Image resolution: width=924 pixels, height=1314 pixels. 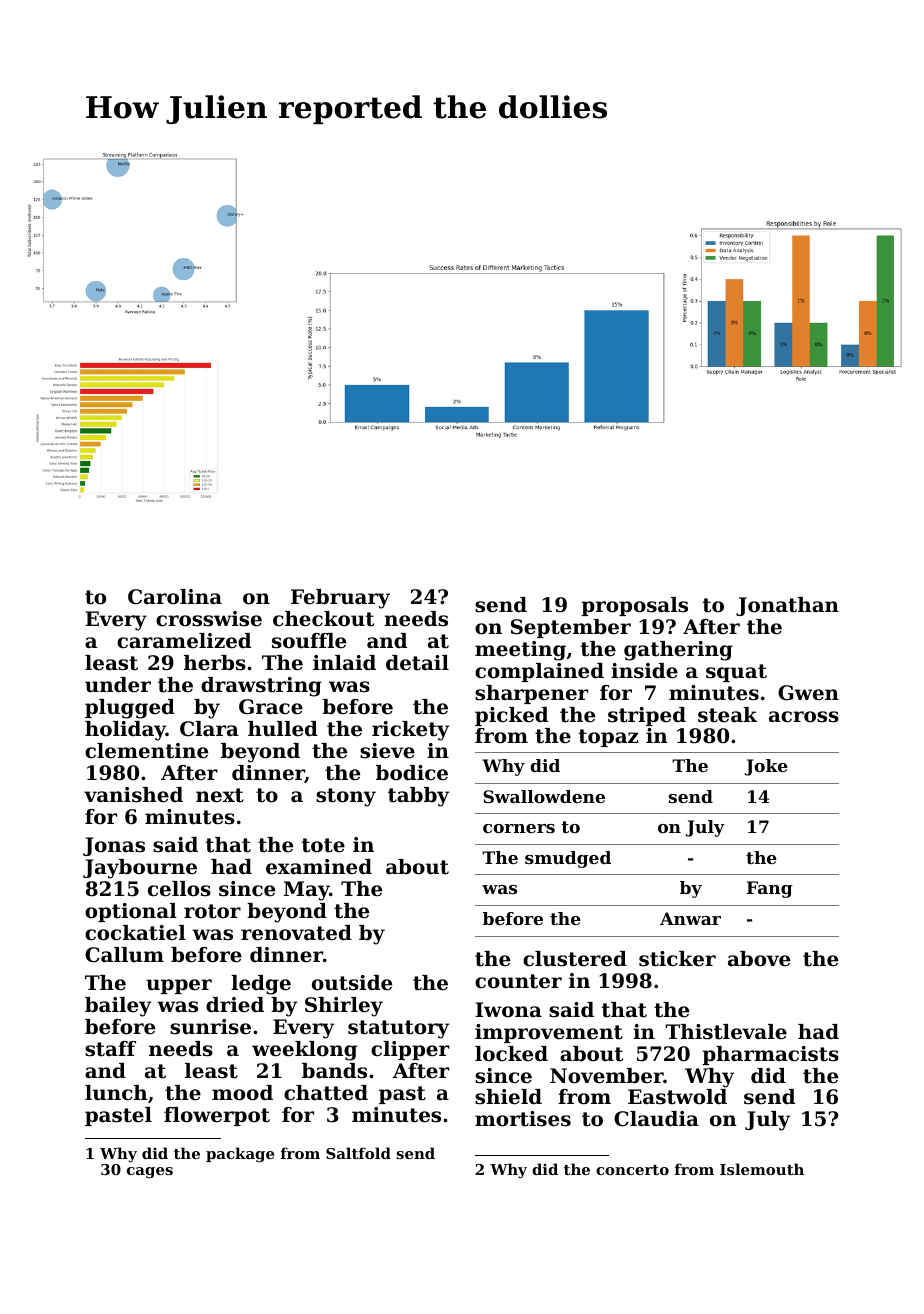 What do you see at coordinates (175, 597) in the screenshot?
I see `Carolina` at bounding box center [175, 597].
